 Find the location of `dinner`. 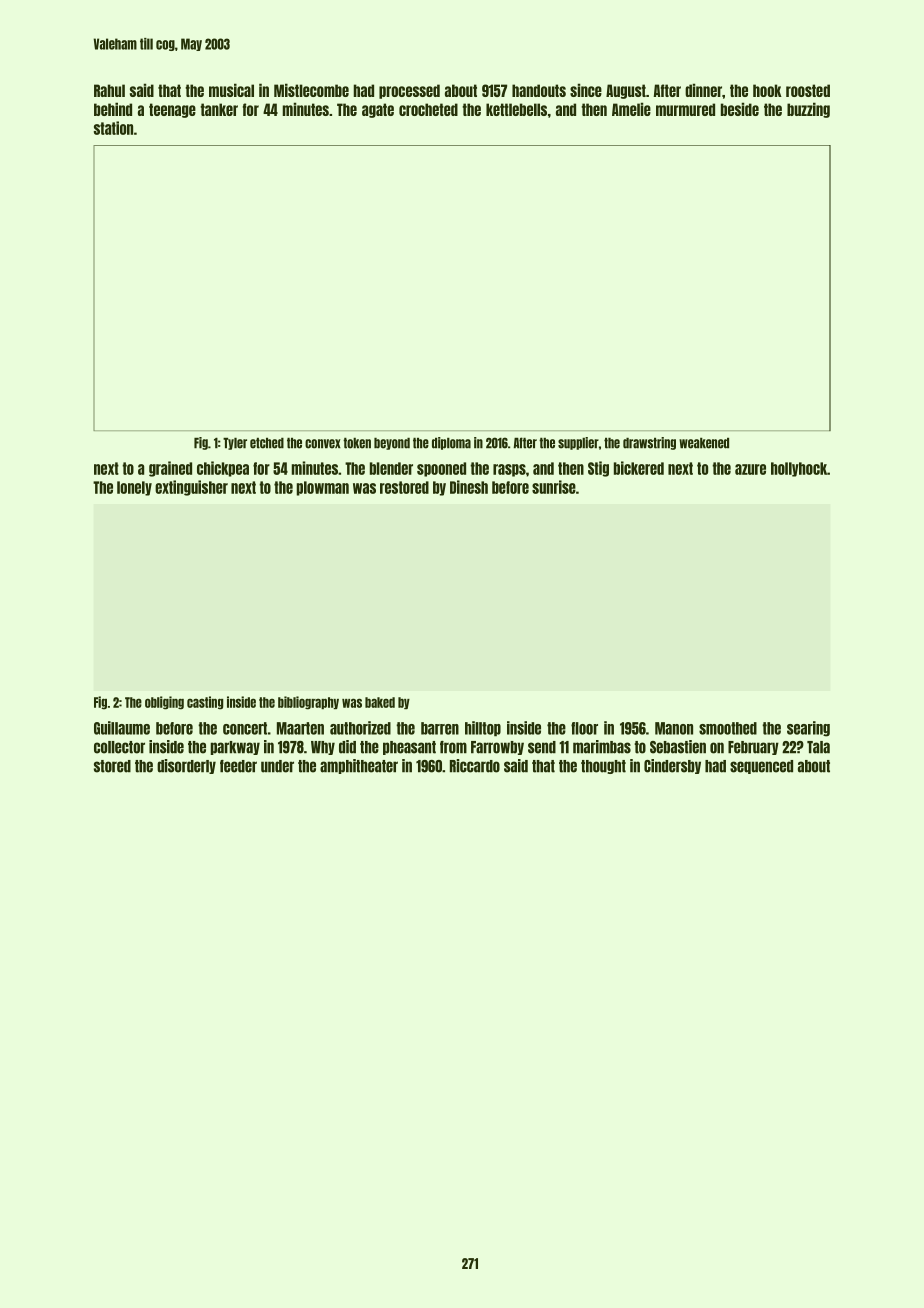

dinner is located at coordinates (703, 90).
